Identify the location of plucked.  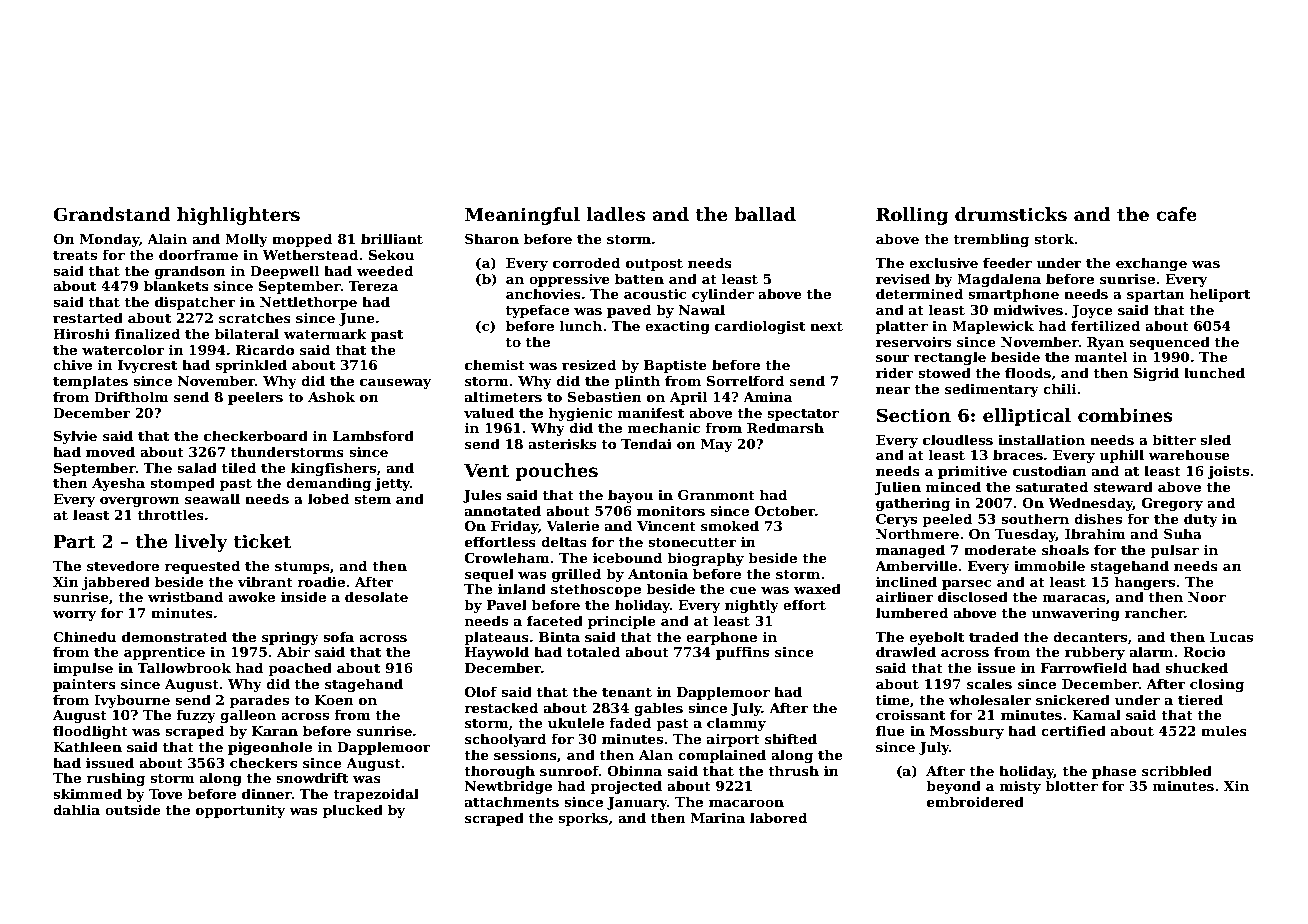
(353, 811).
